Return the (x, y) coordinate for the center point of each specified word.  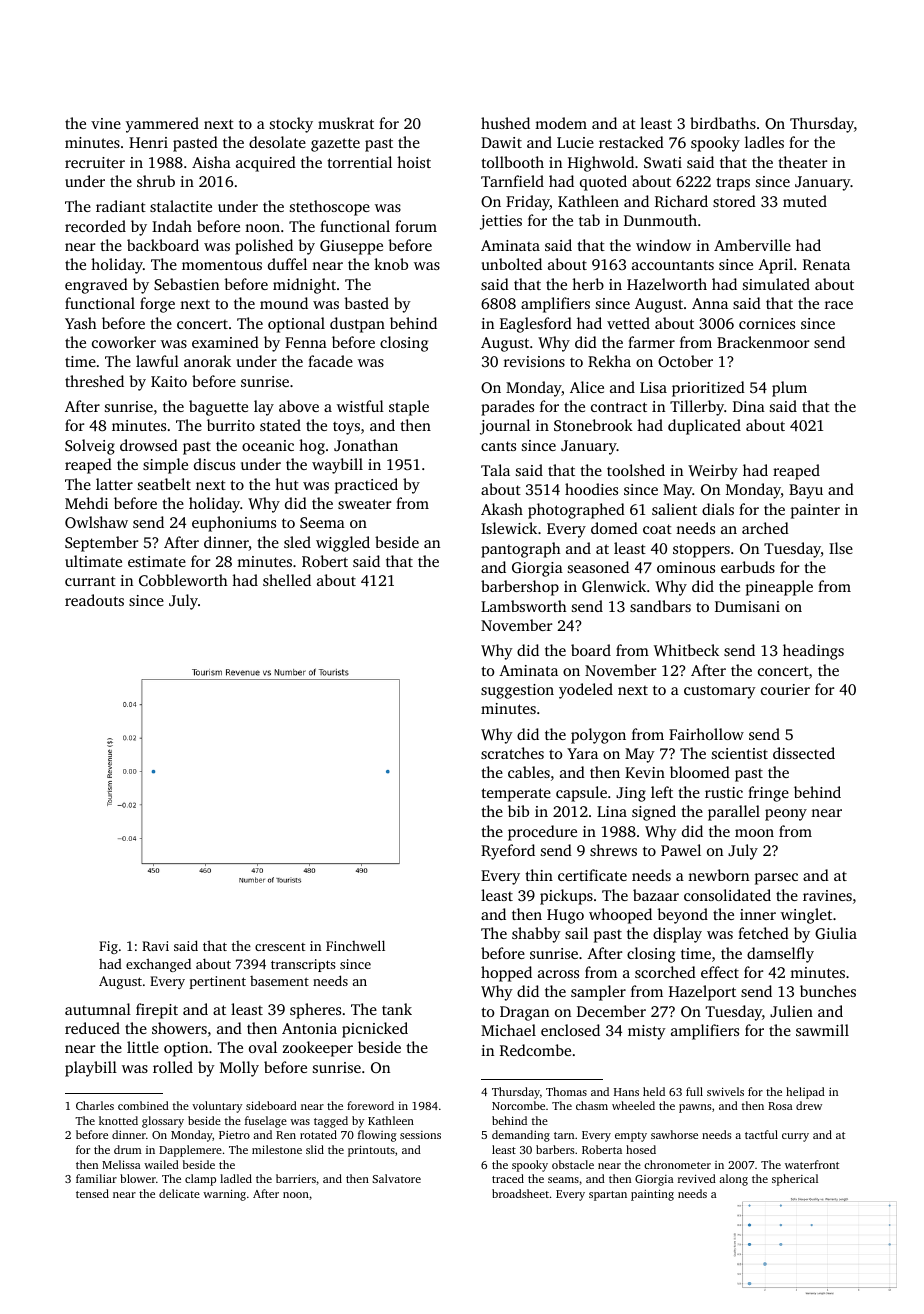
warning (224, 1195)
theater (803, 162)
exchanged (158, 965)
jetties (501, 222)
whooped (620, 916)
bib (518, 811)
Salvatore (396, 1178)
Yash (81, 323)
